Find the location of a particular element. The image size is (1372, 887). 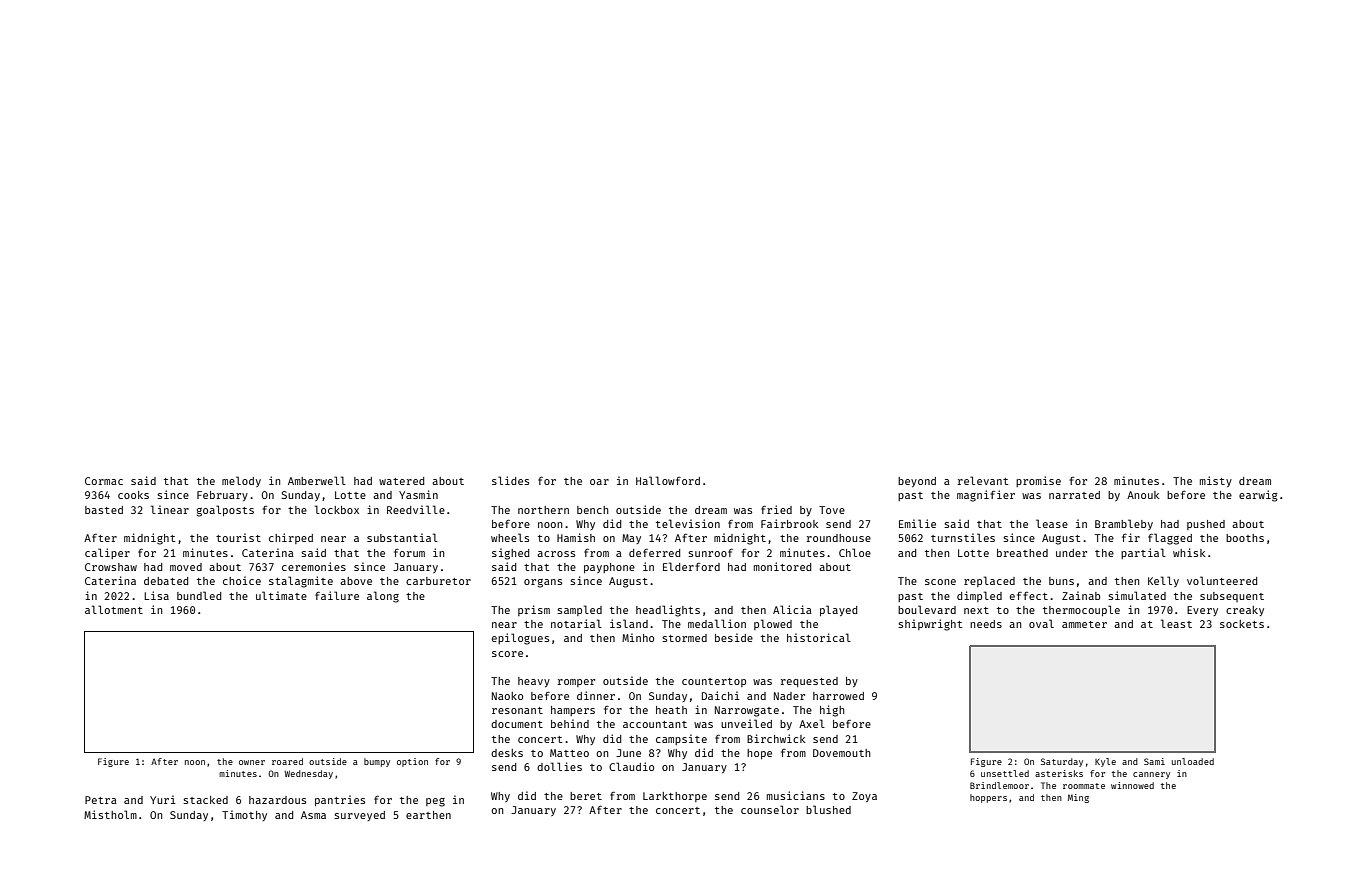

Timothy is located at coordinates (244, 815).
